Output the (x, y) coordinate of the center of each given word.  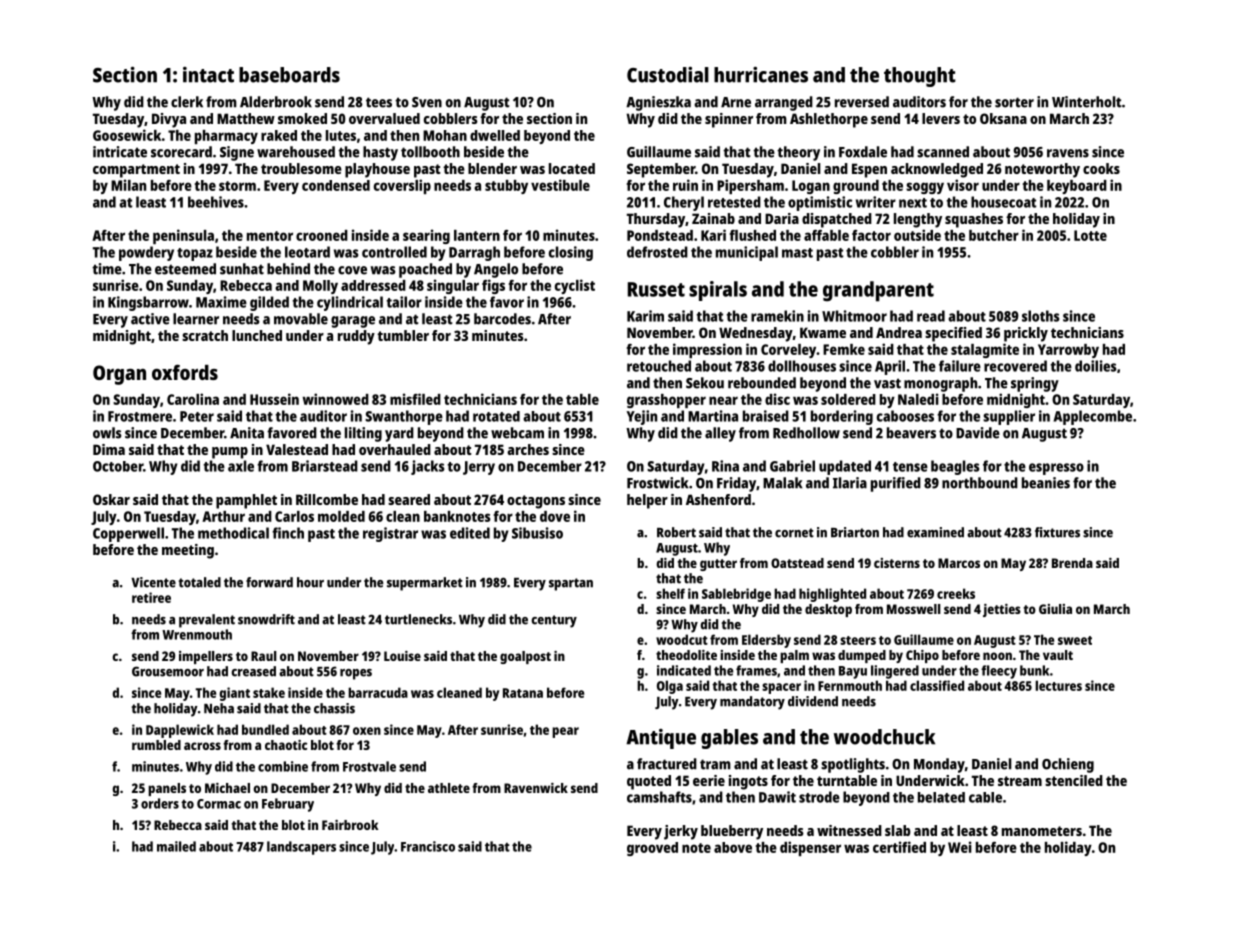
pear (565, 732)
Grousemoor (168, 671)
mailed (176, 846)
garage (353, 322)
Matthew (246, 118)
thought (920, 77)
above (733, 847)
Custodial (668, 75)
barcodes (502, 319)
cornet (794, 533)
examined (935, 532)
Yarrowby (1068, 351)
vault (1058, 655)
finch (288, 533)
